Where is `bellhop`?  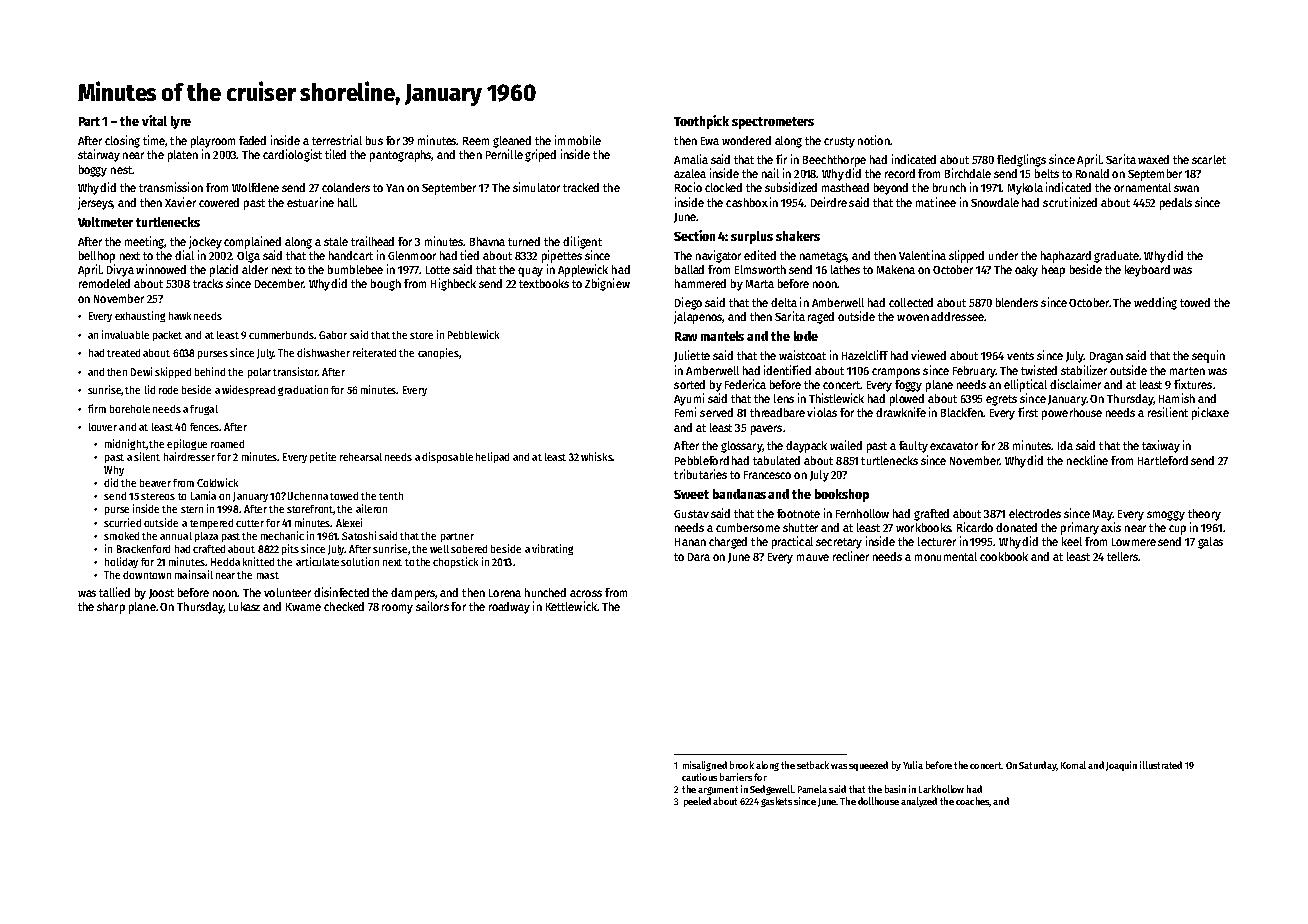 bellhop is located at coordinates (97, 257).
